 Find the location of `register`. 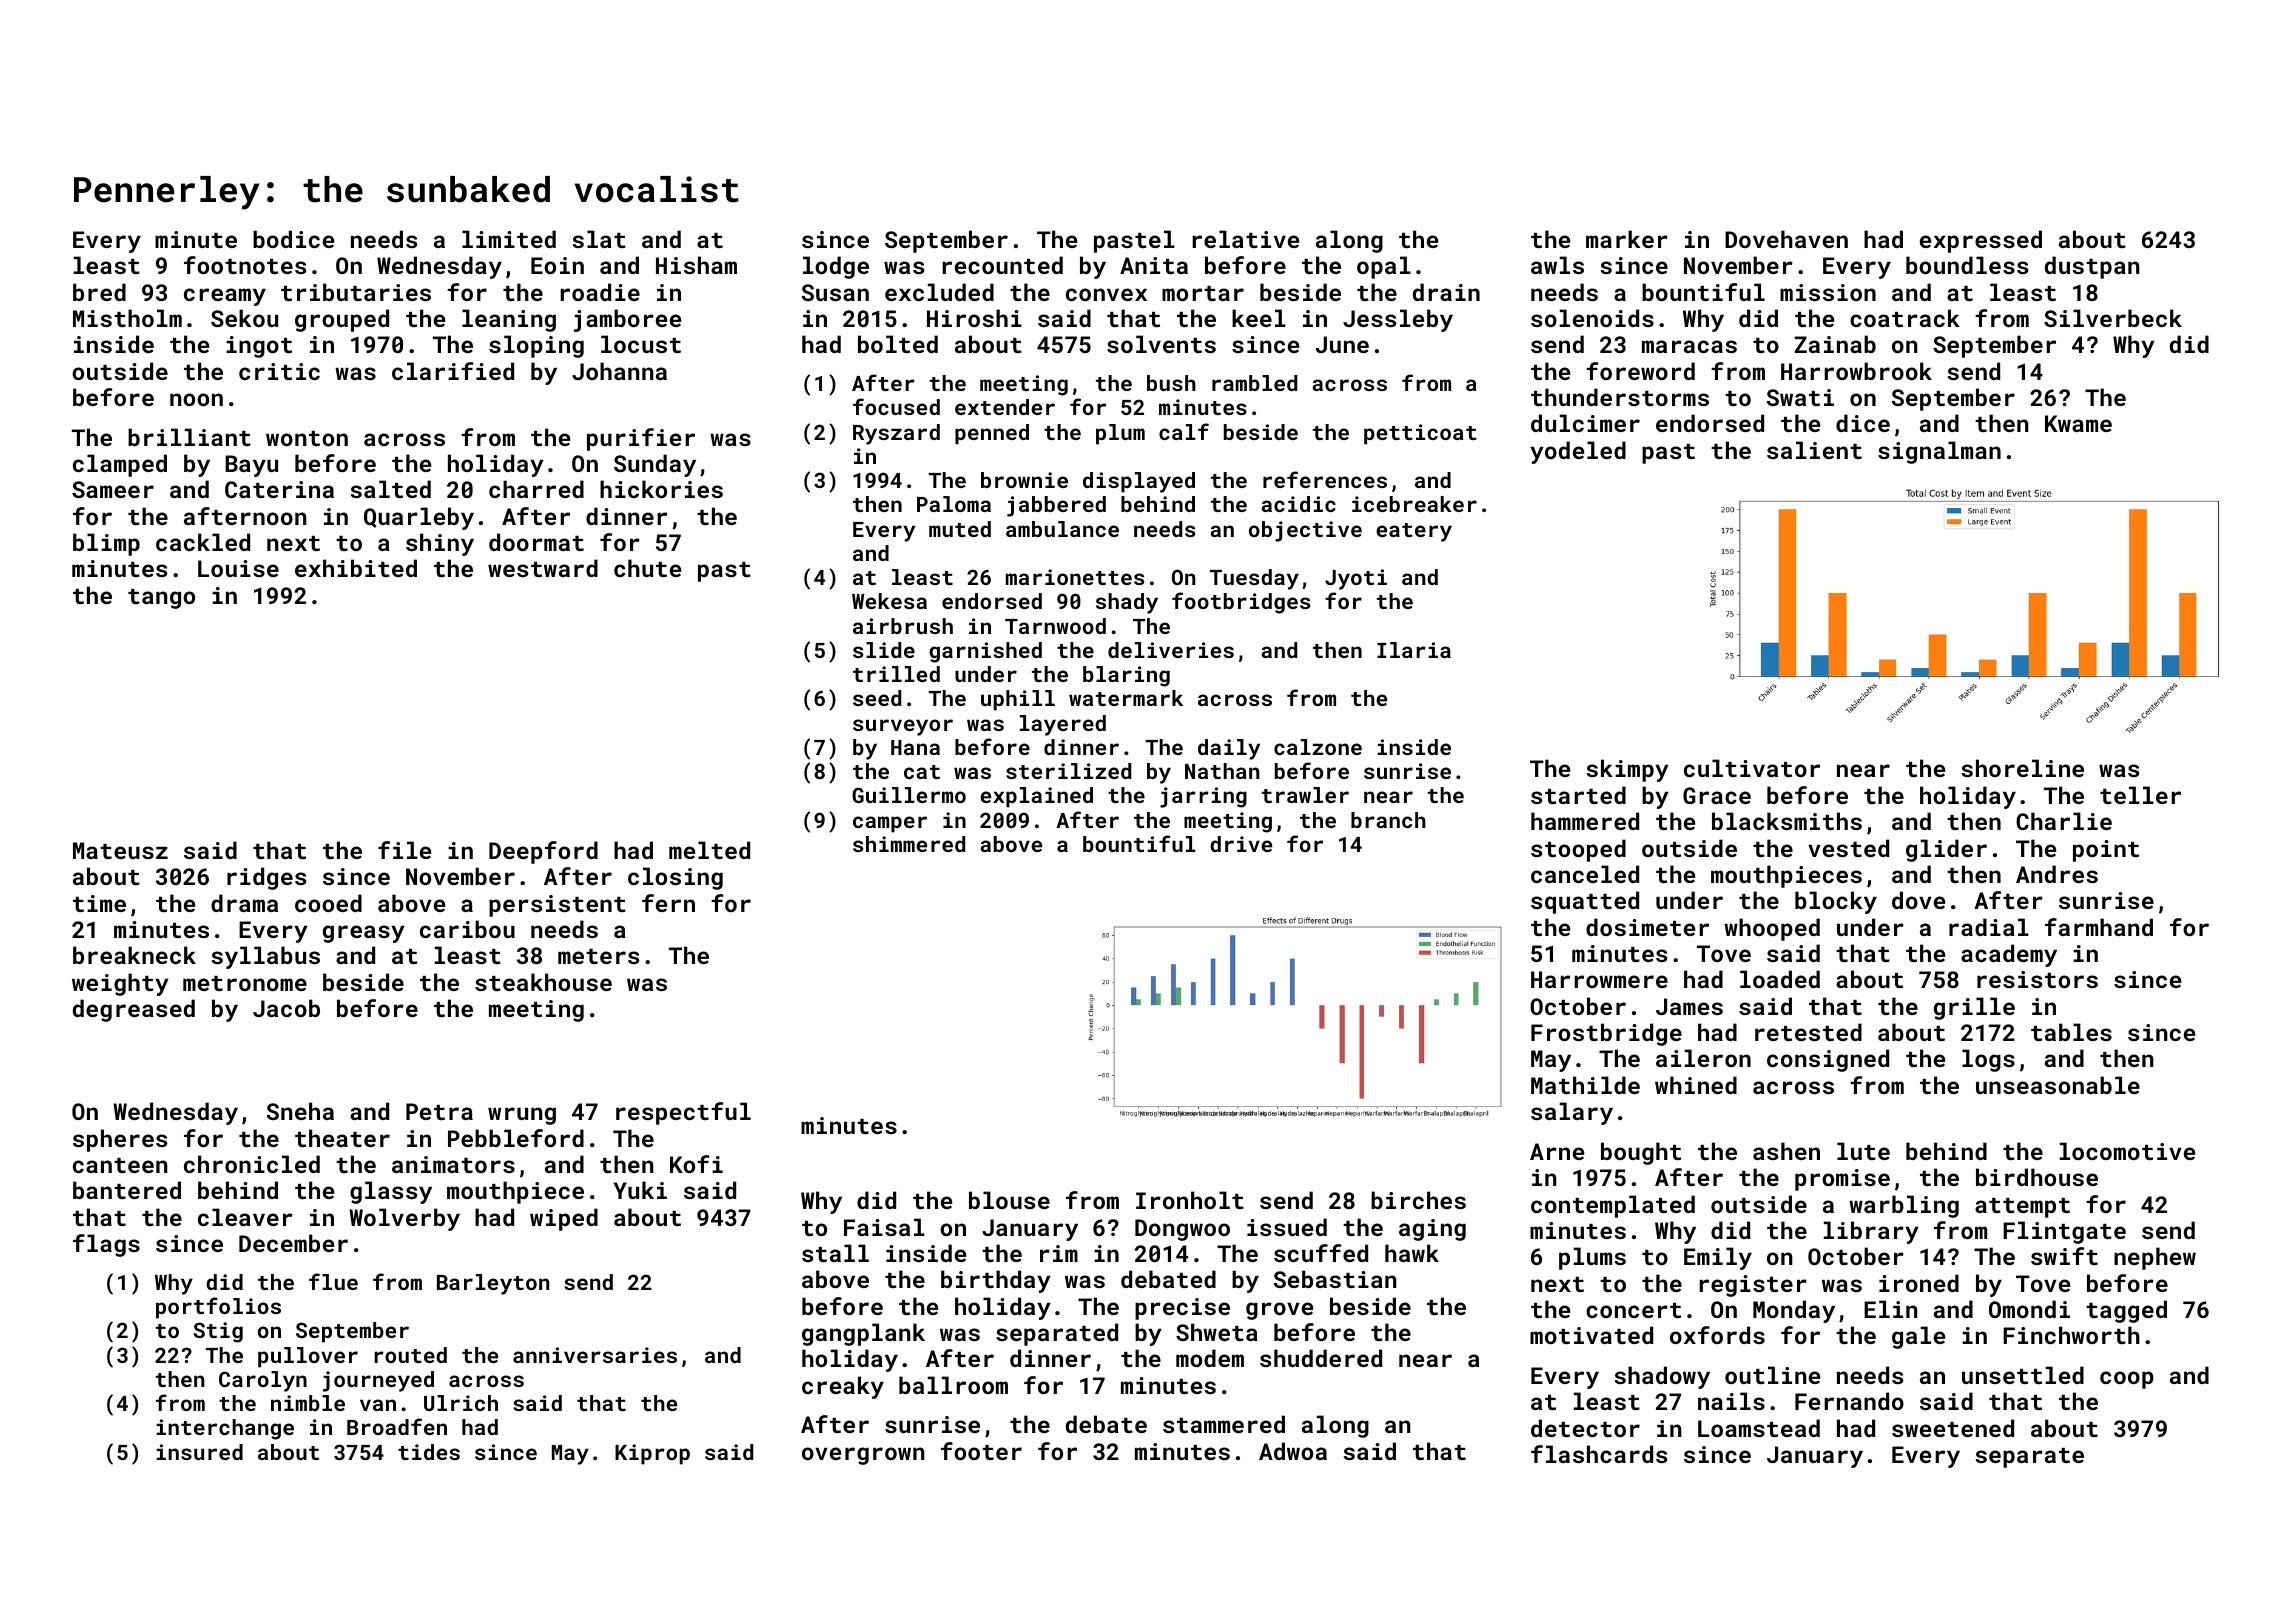

register is located at coordinates (1753, 1286).
